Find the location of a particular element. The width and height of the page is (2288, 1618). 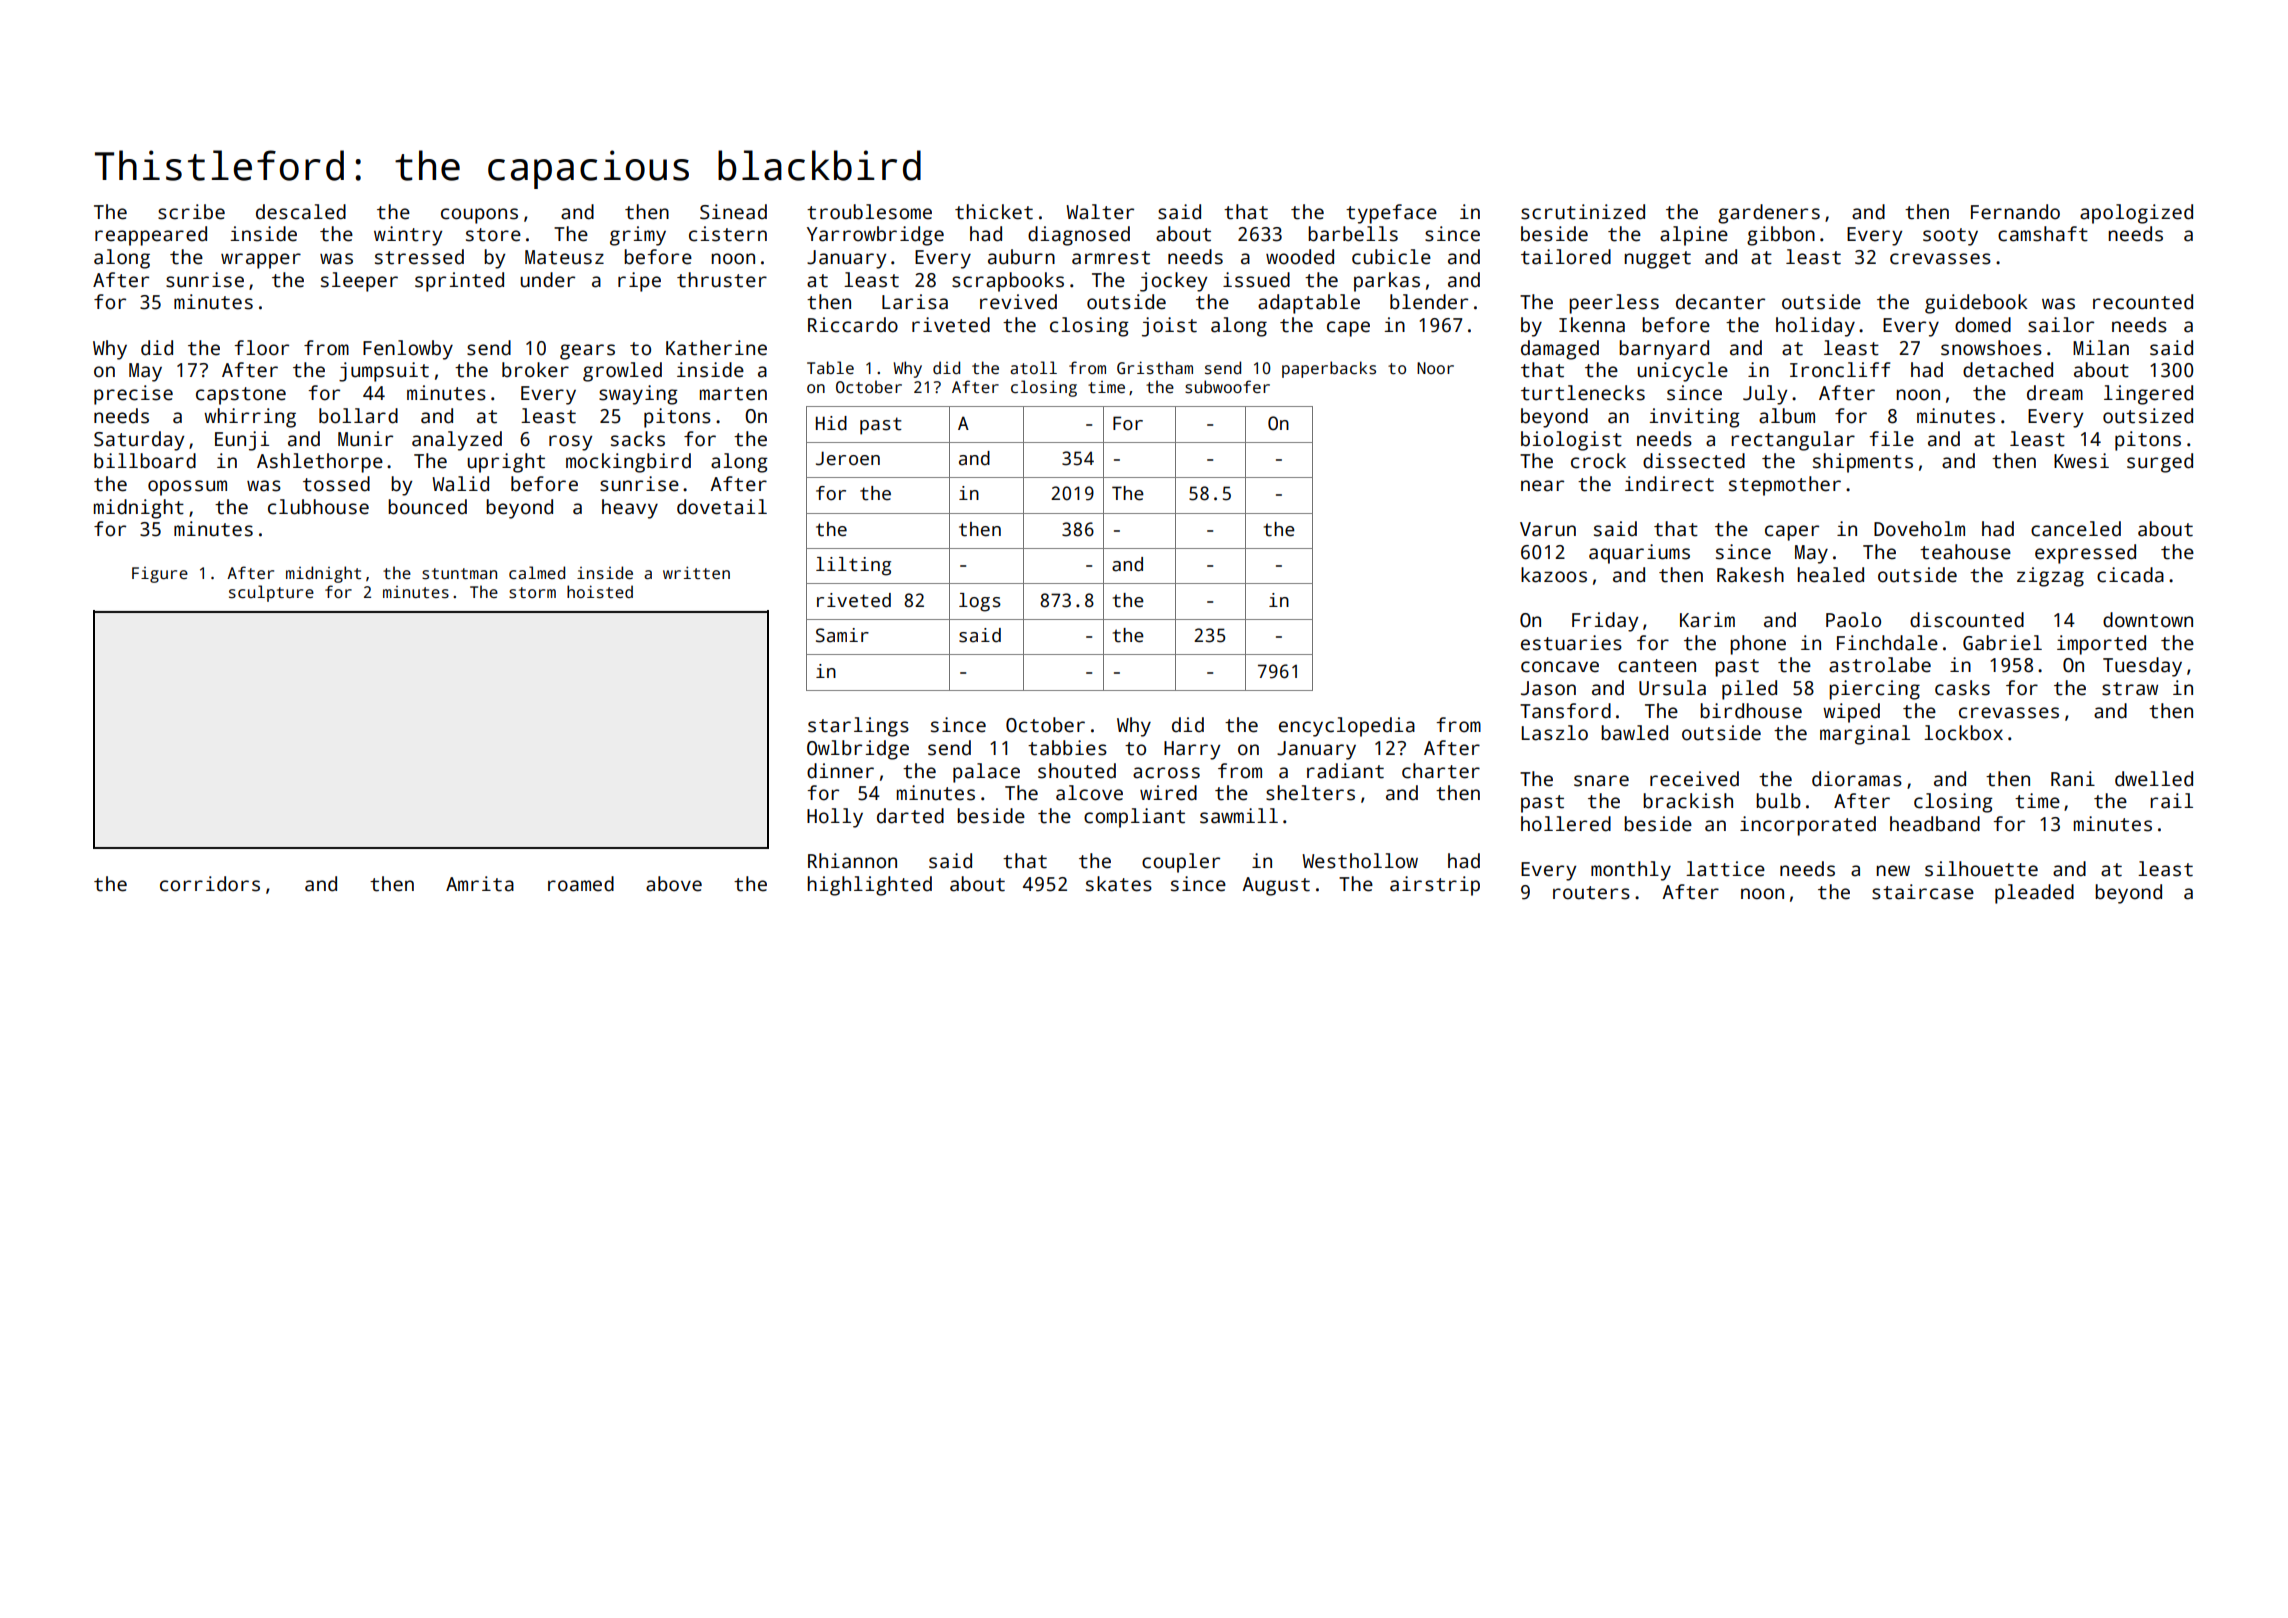

guidebook is located at coordinates (1976, 304).
